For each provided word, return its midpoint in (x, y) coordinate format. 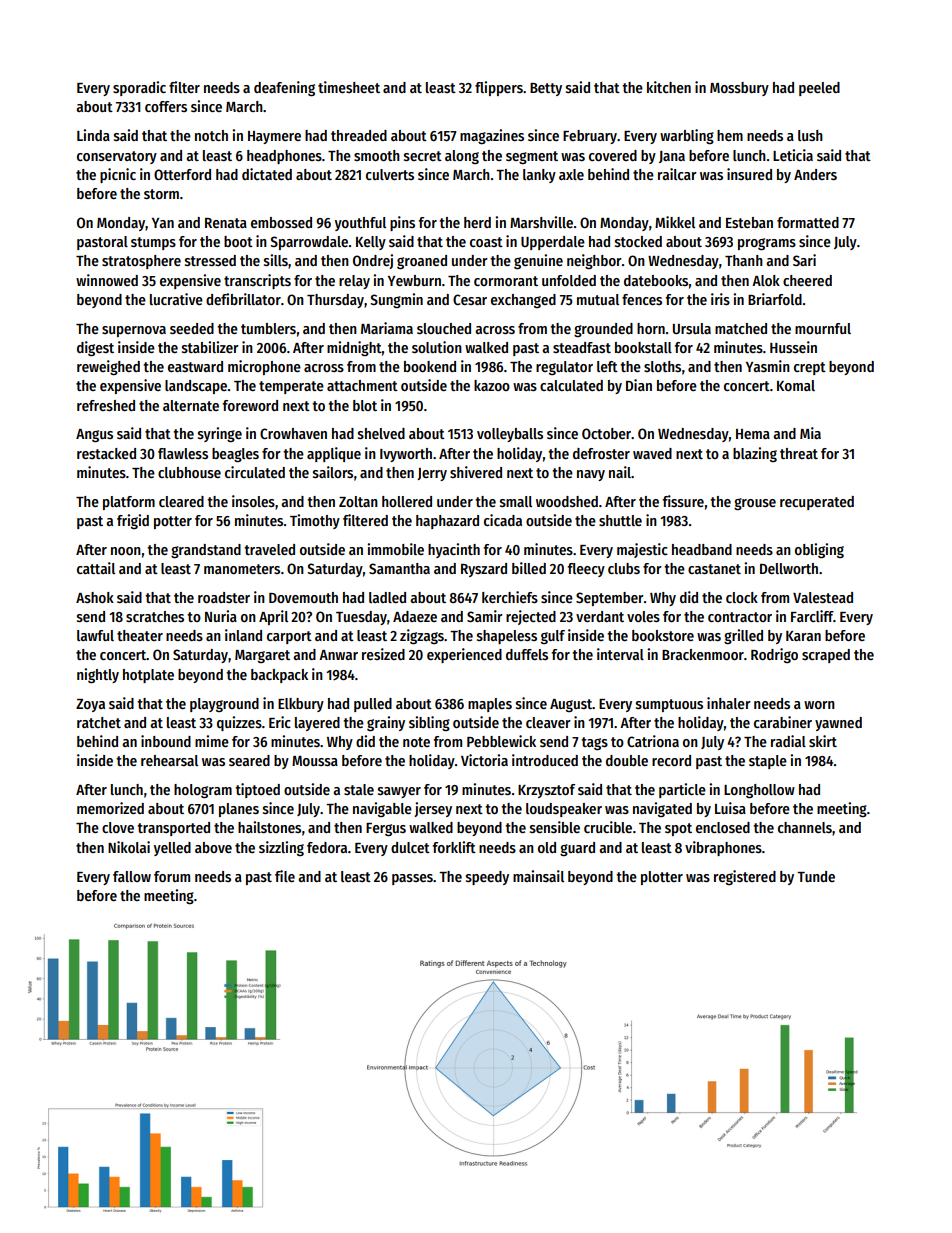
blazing (755, 454)
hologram (203, 791)
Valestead (823, 597)
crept (810, 368)
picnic (118, 175)
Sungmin (396, 300)
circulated (255, 472)
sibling (429, 723)
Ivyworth (406, 455)
